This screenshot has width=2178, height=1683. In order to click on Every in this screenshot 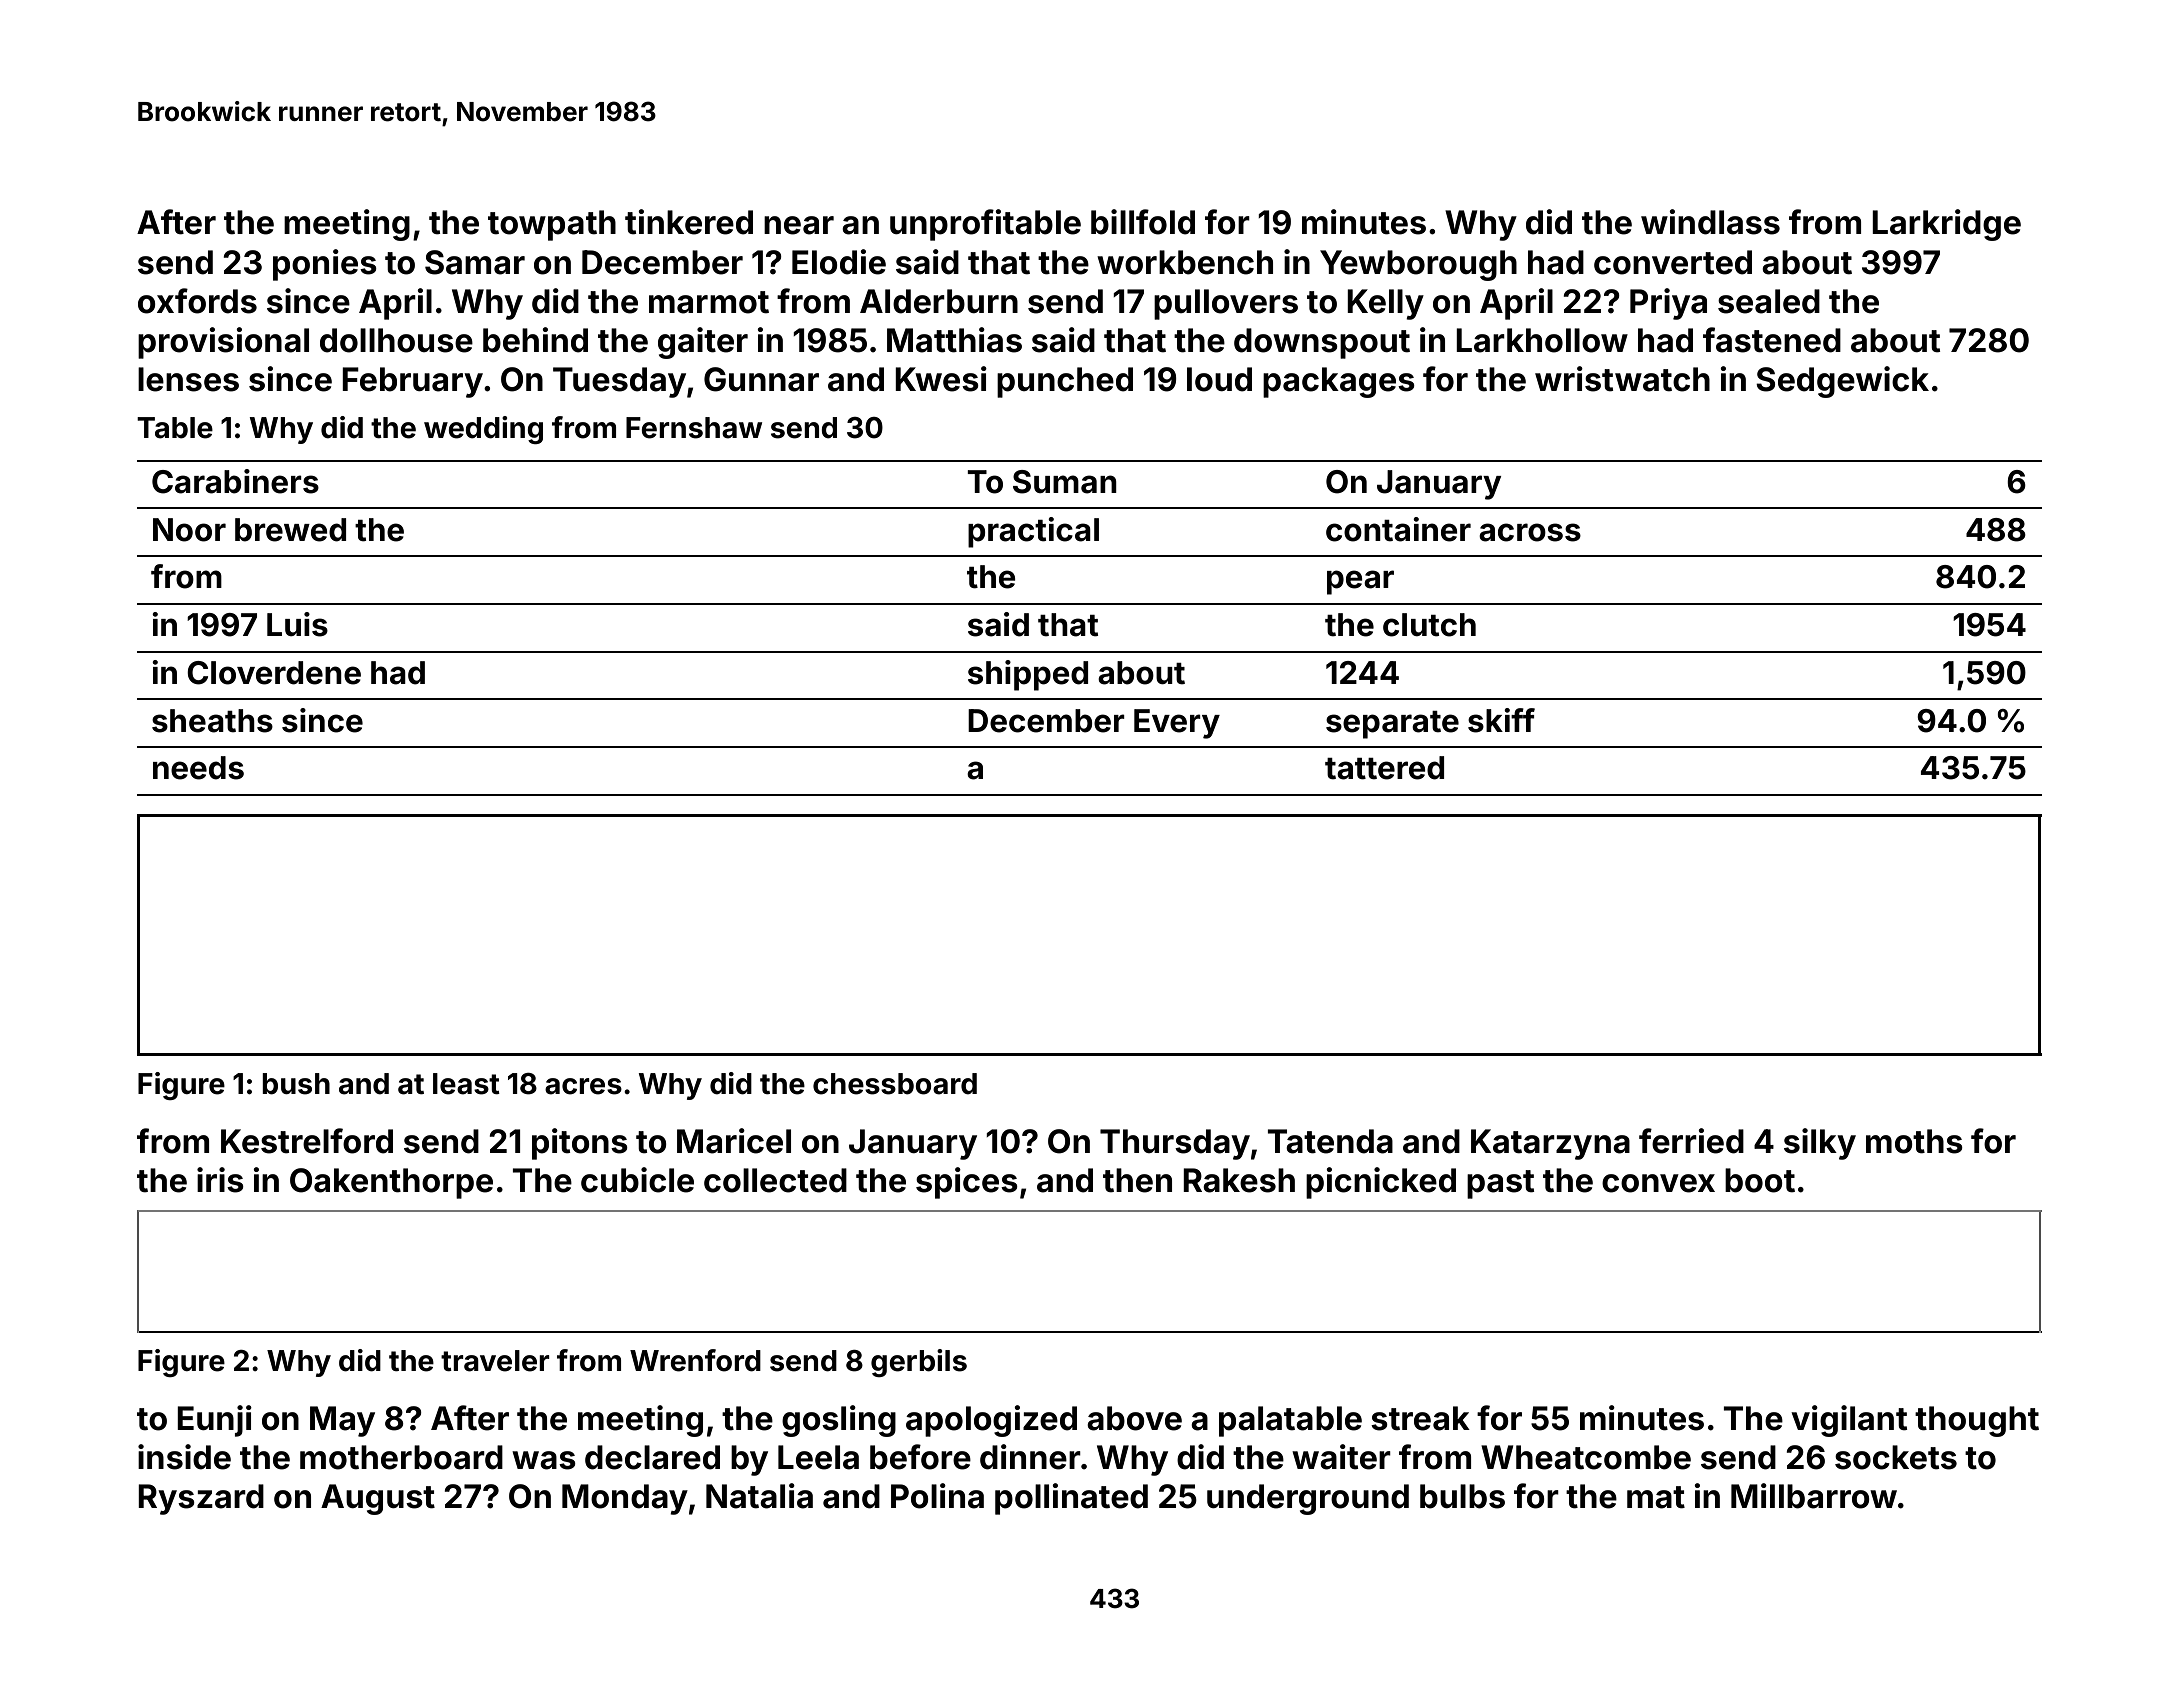, I will do `click(1177, 724)`.
